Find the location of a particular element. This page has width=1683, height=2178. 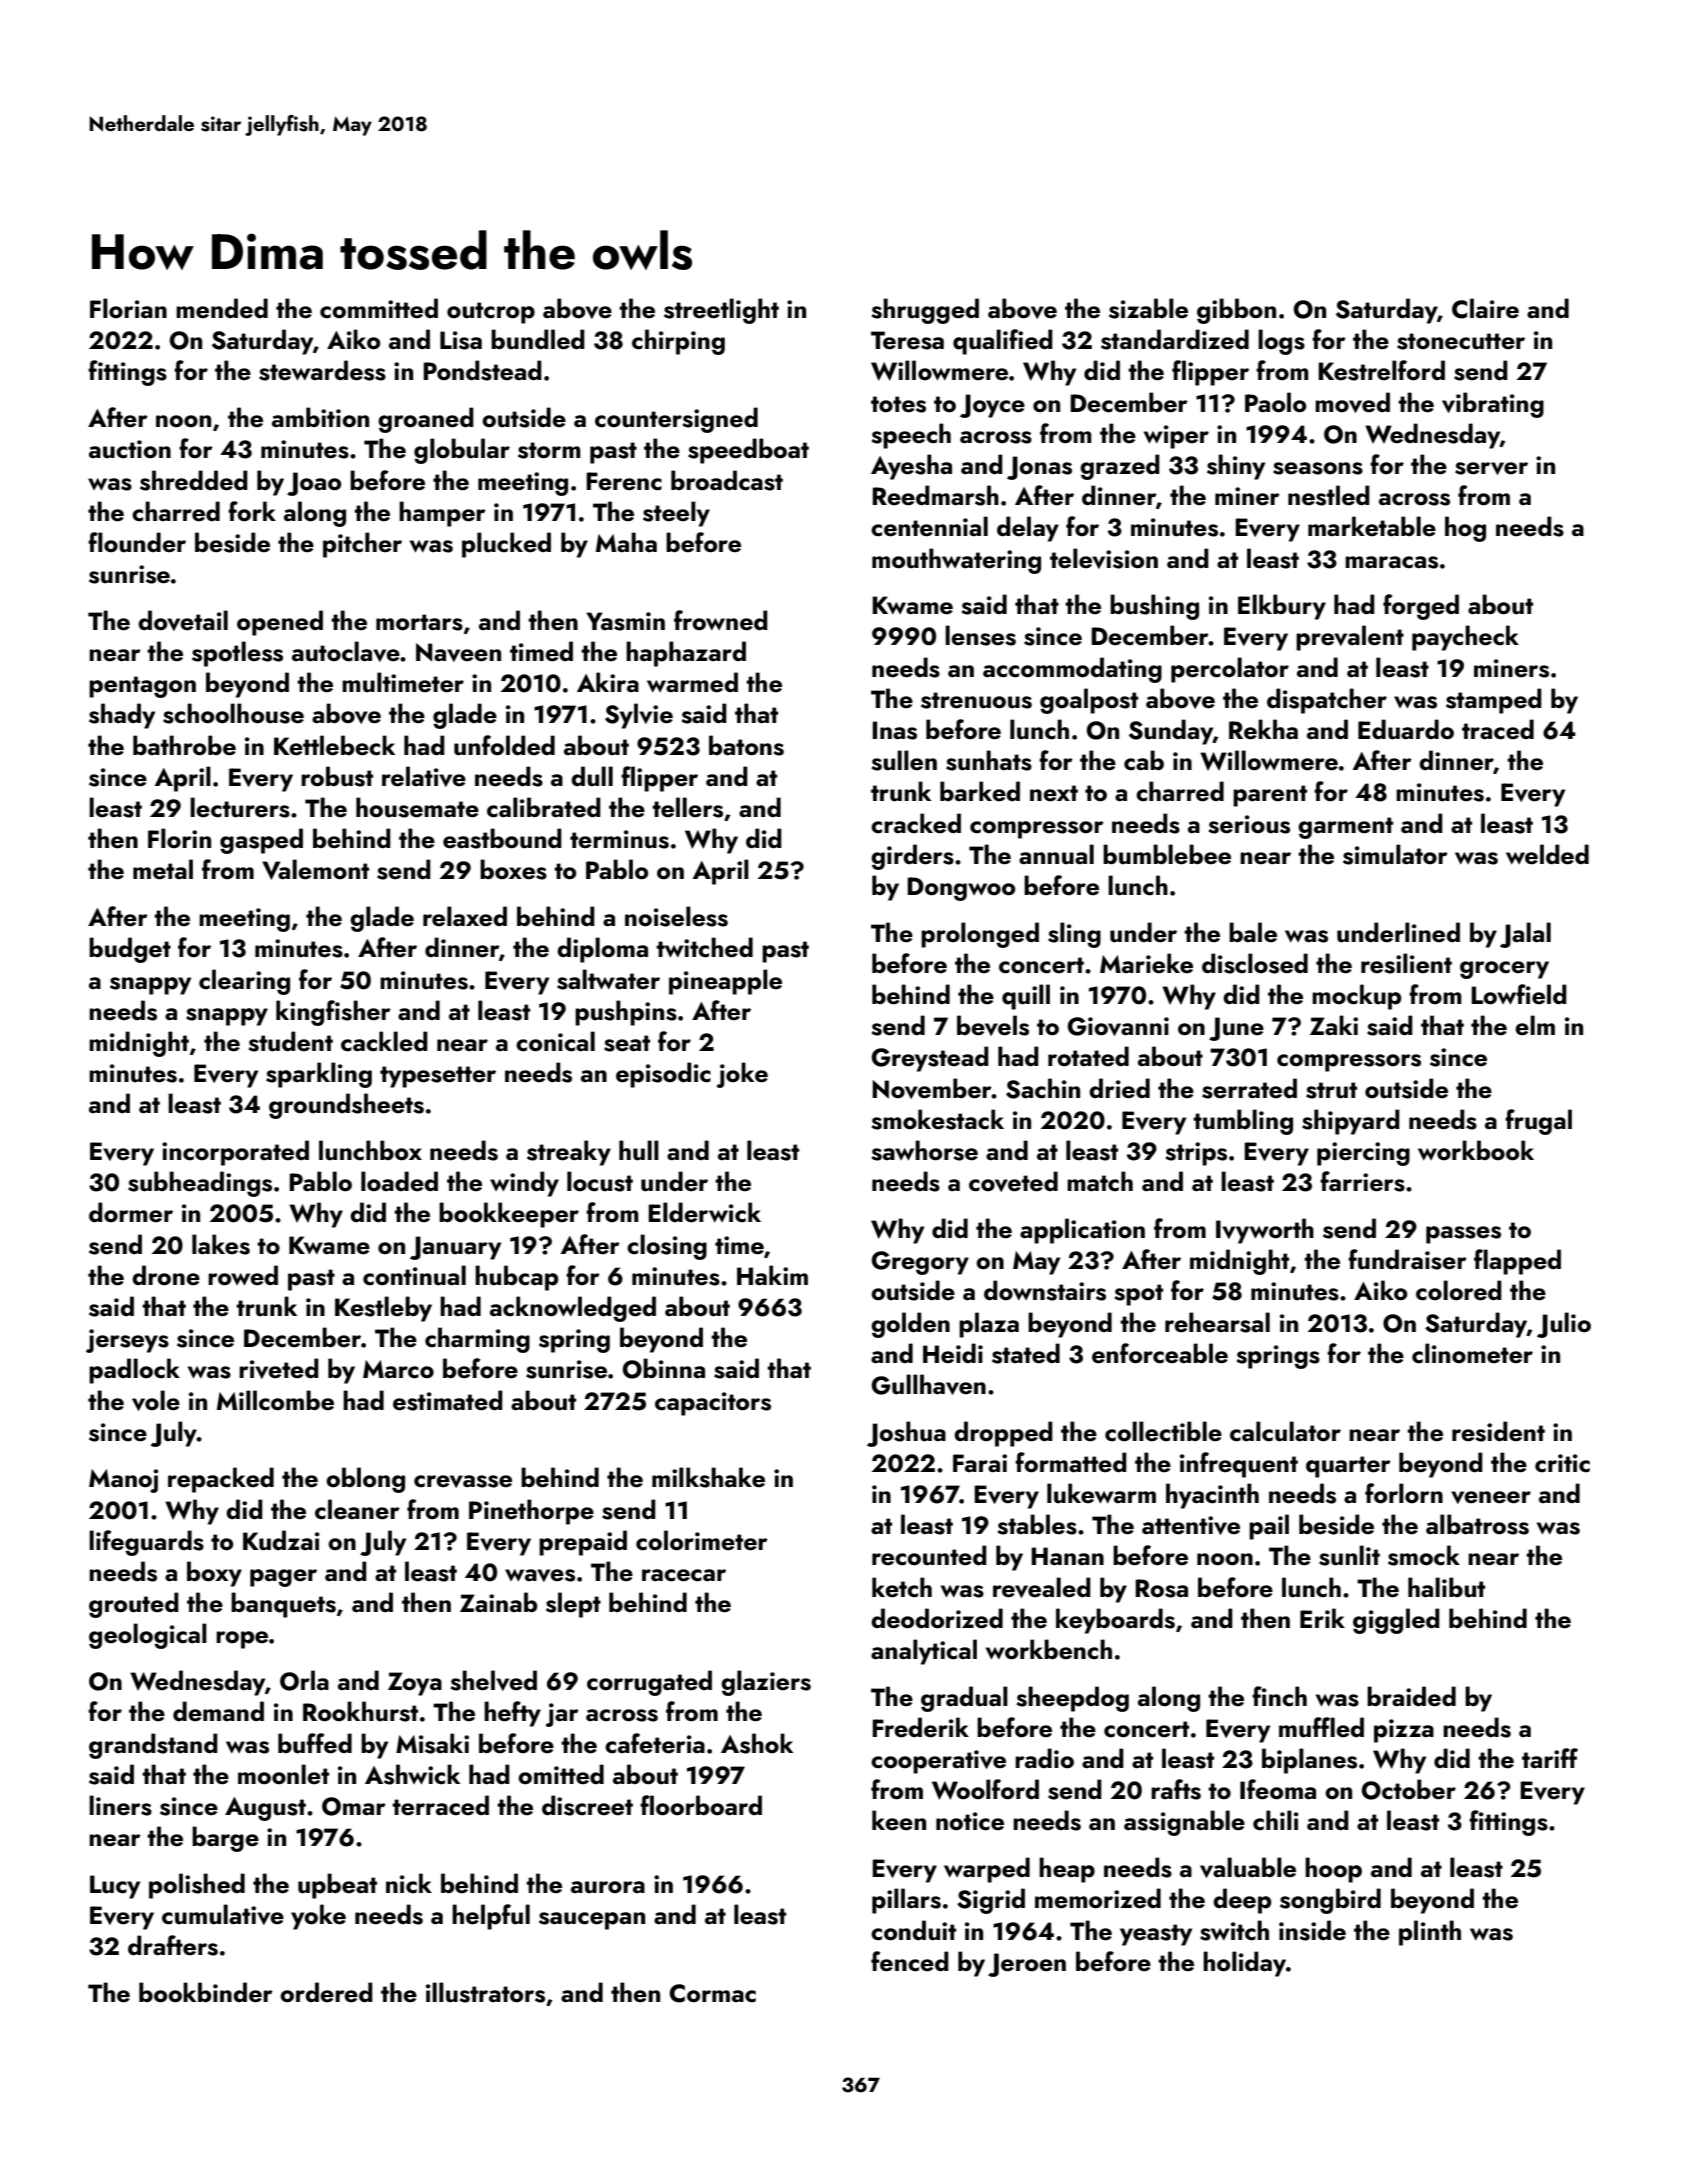

countersigned is located at coordinates (676, 420).
